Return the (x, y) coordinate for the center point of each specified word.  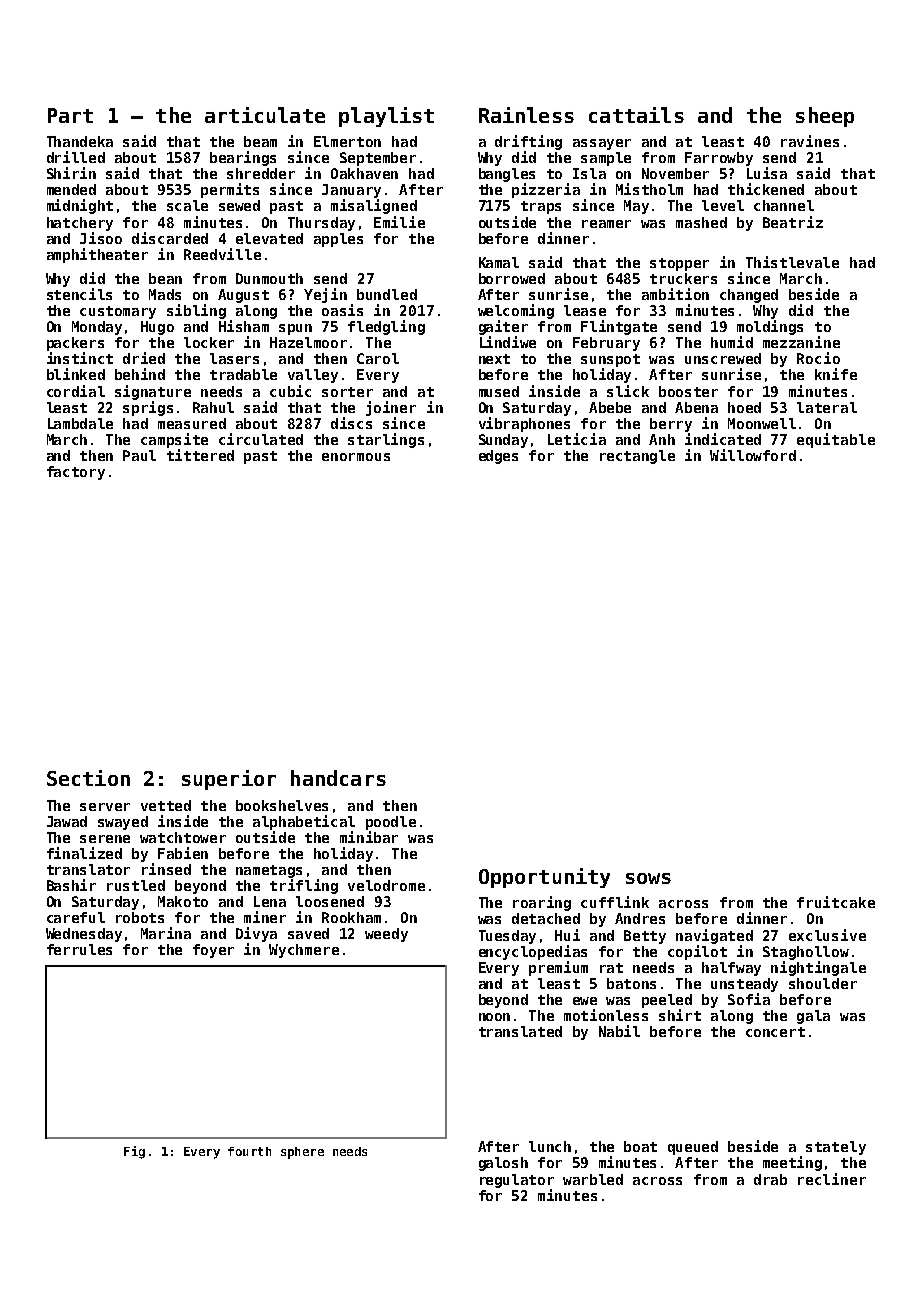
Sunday (503, 441)
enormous (356, 457)
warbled (593, 1179)
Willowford (753, 455)
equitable (836, 440)
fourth (249, 1151)
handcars (338, 778)
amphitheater (97, 255)
